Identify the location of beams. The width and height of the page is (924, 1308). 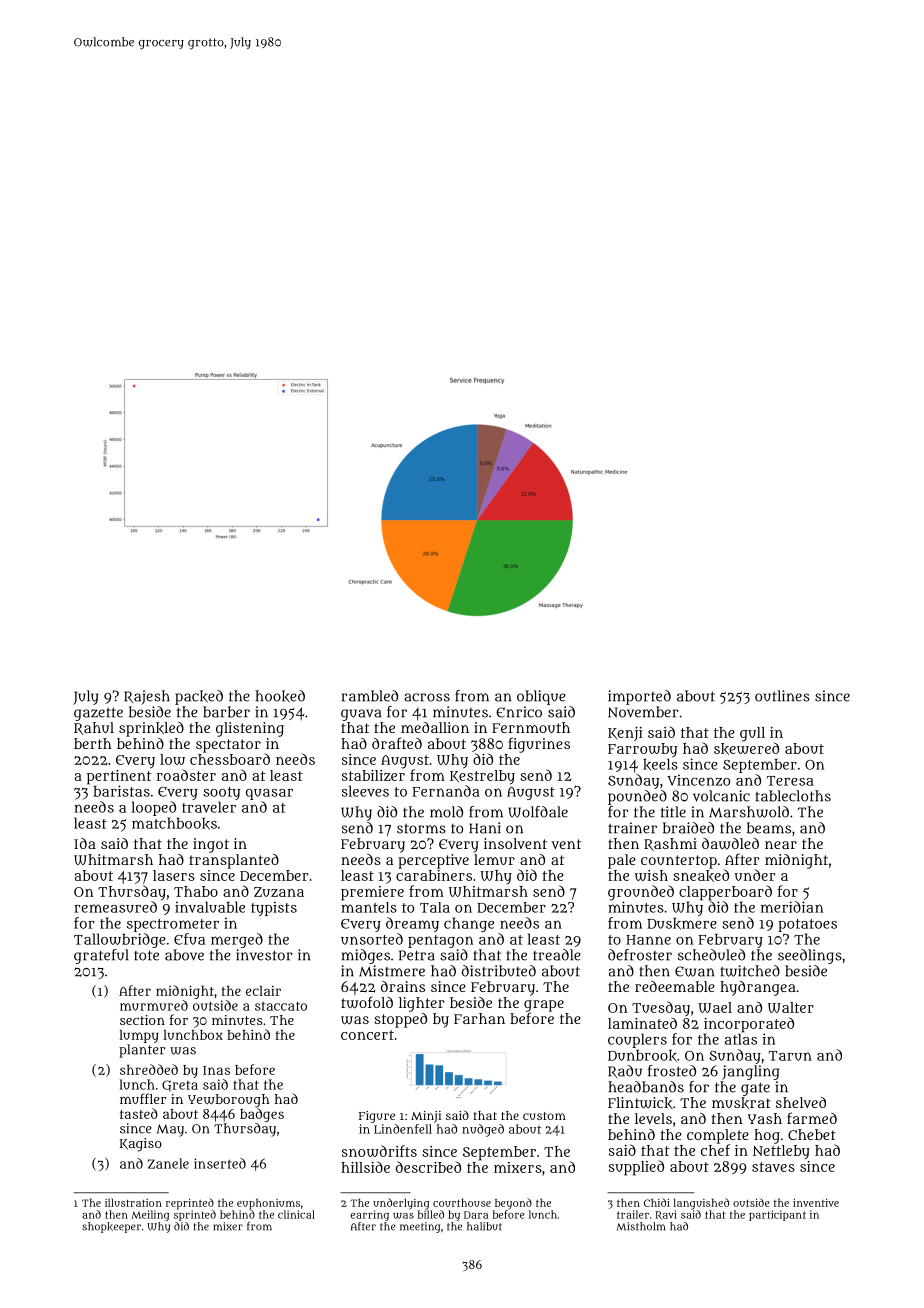
(769, 828).
